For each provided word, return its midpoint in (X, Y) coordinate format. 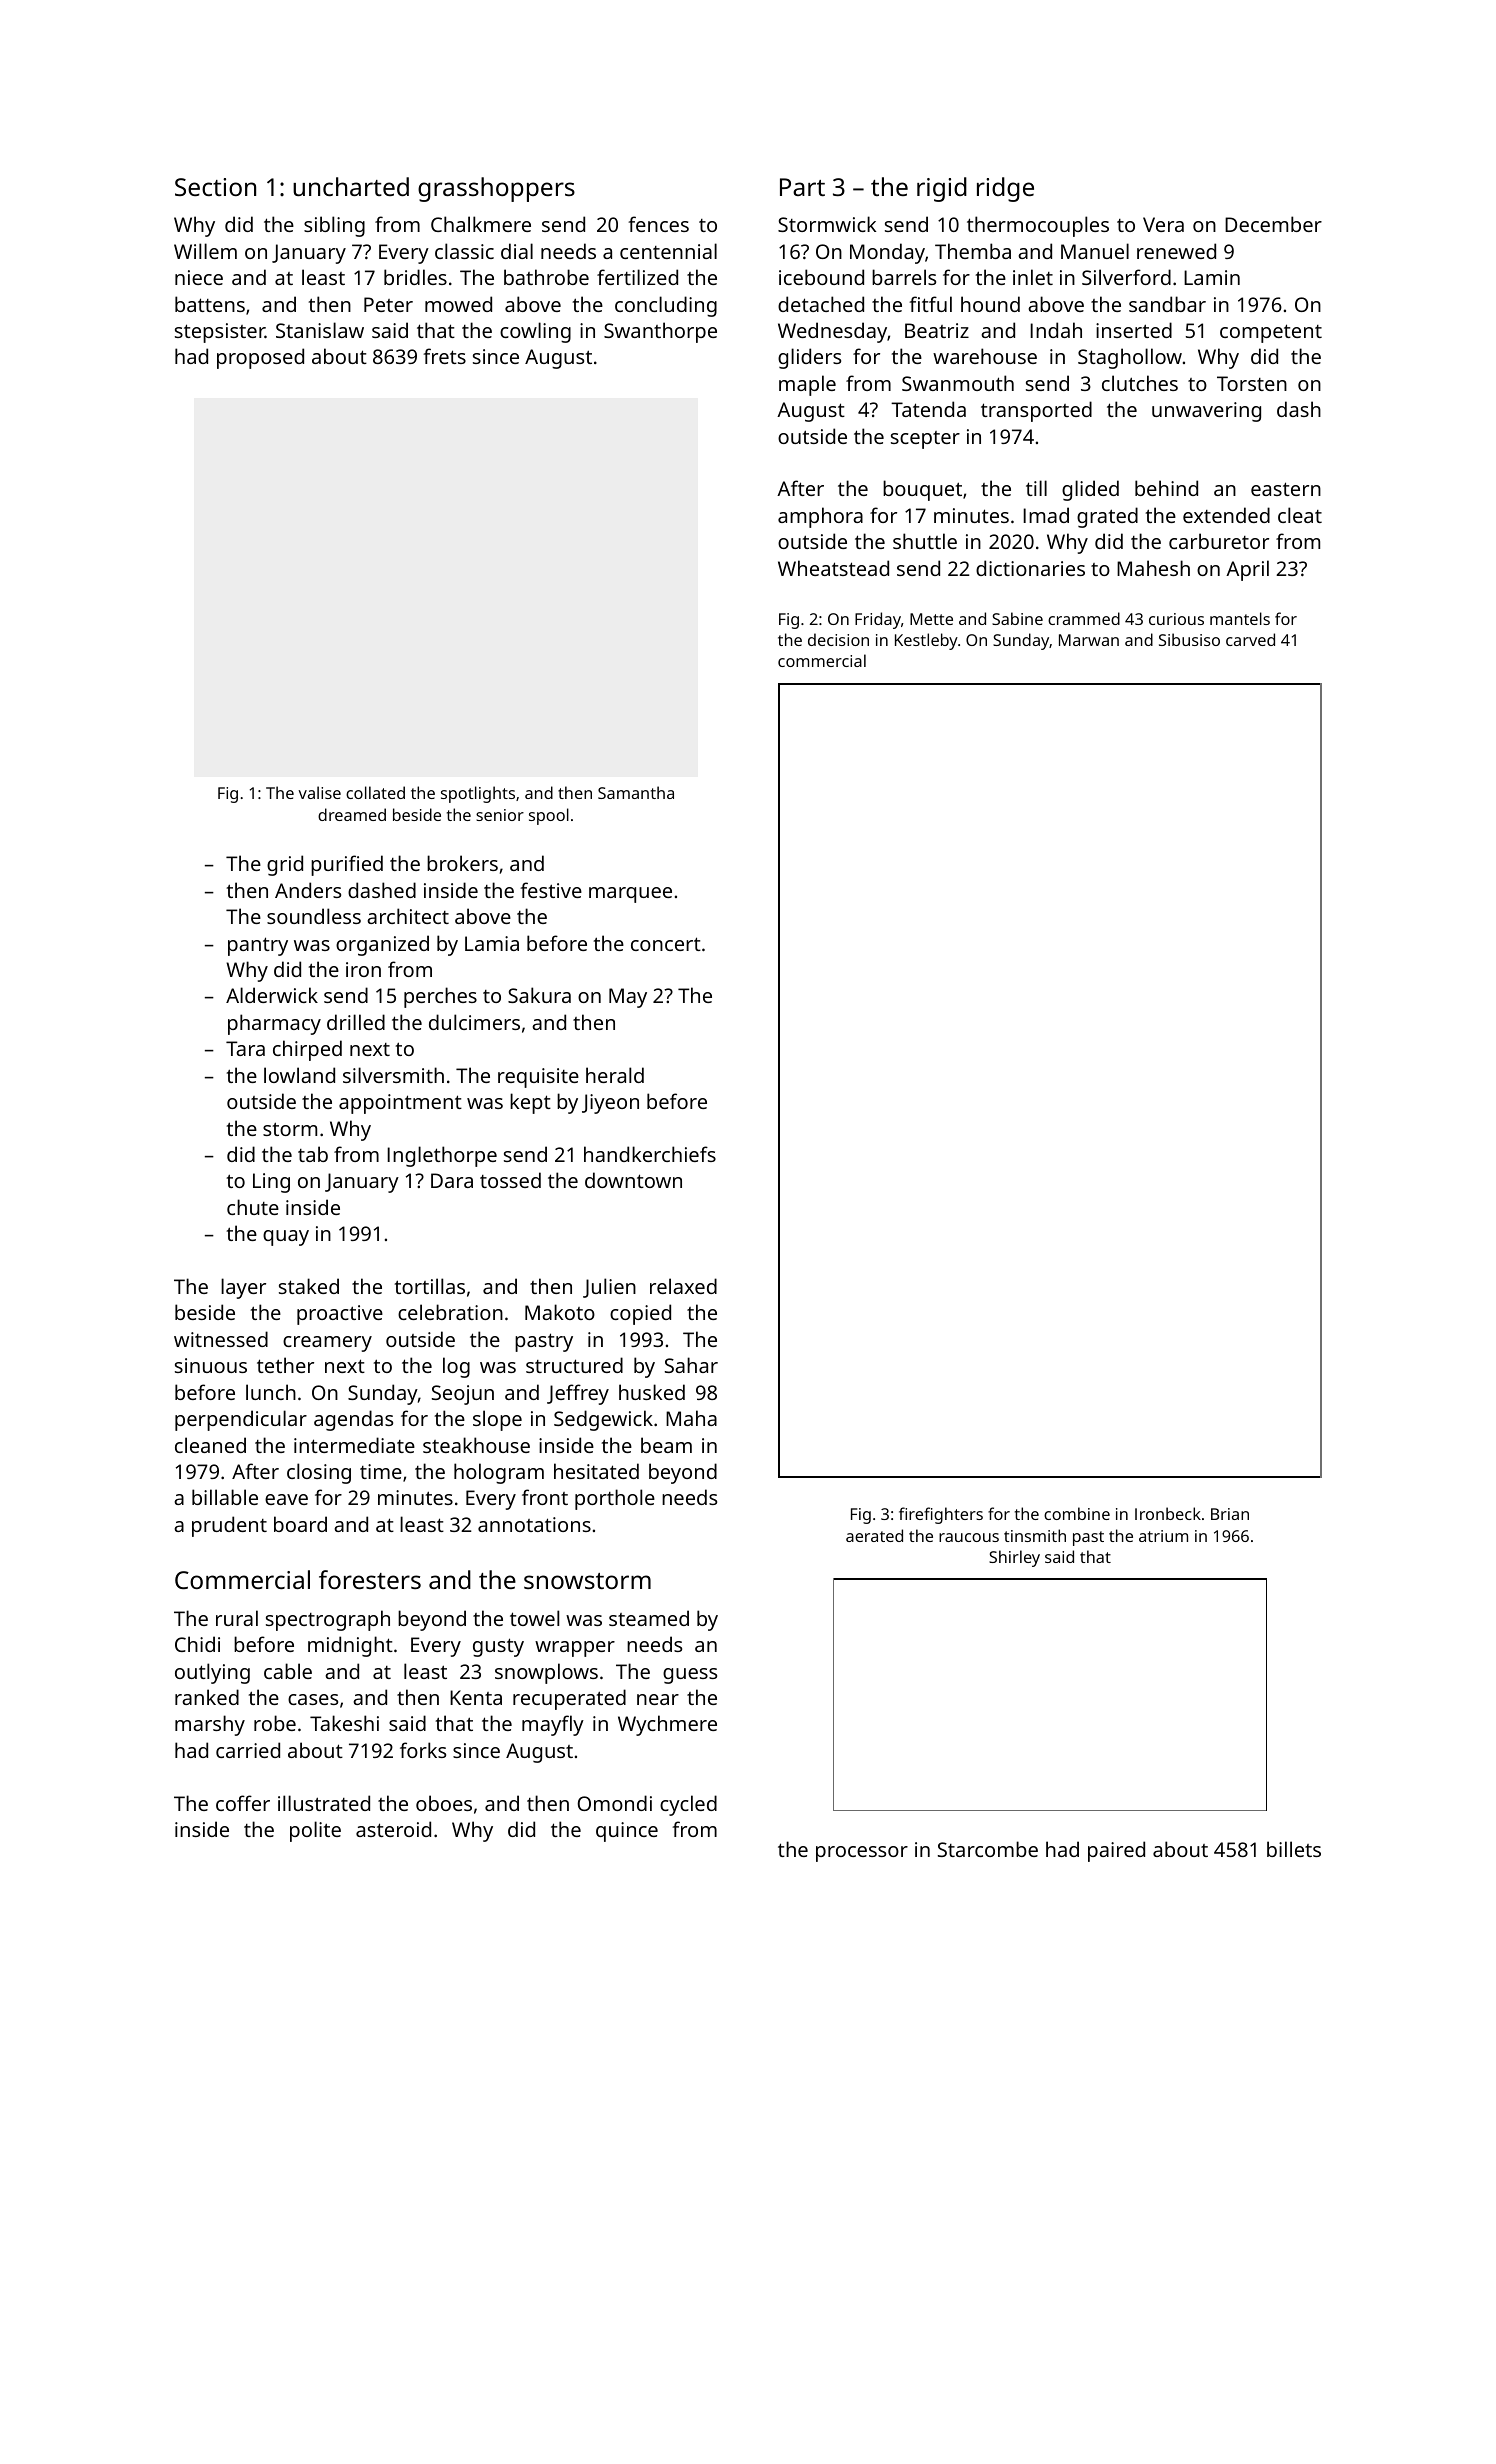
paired (1116, 1851)
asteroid (393, 1829)
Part (802, 187)
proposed (260, 358)
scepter (925, 440)
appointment (400, 1104)
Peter (388, 304)
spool (549, 816)
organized (382, 945)
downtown (633, 1180)
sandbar (1167, 304)
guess (690, 1676)
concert (666, 944)
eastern (1286, 489)
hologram (499, 1473)
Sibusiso (1189, 639)
